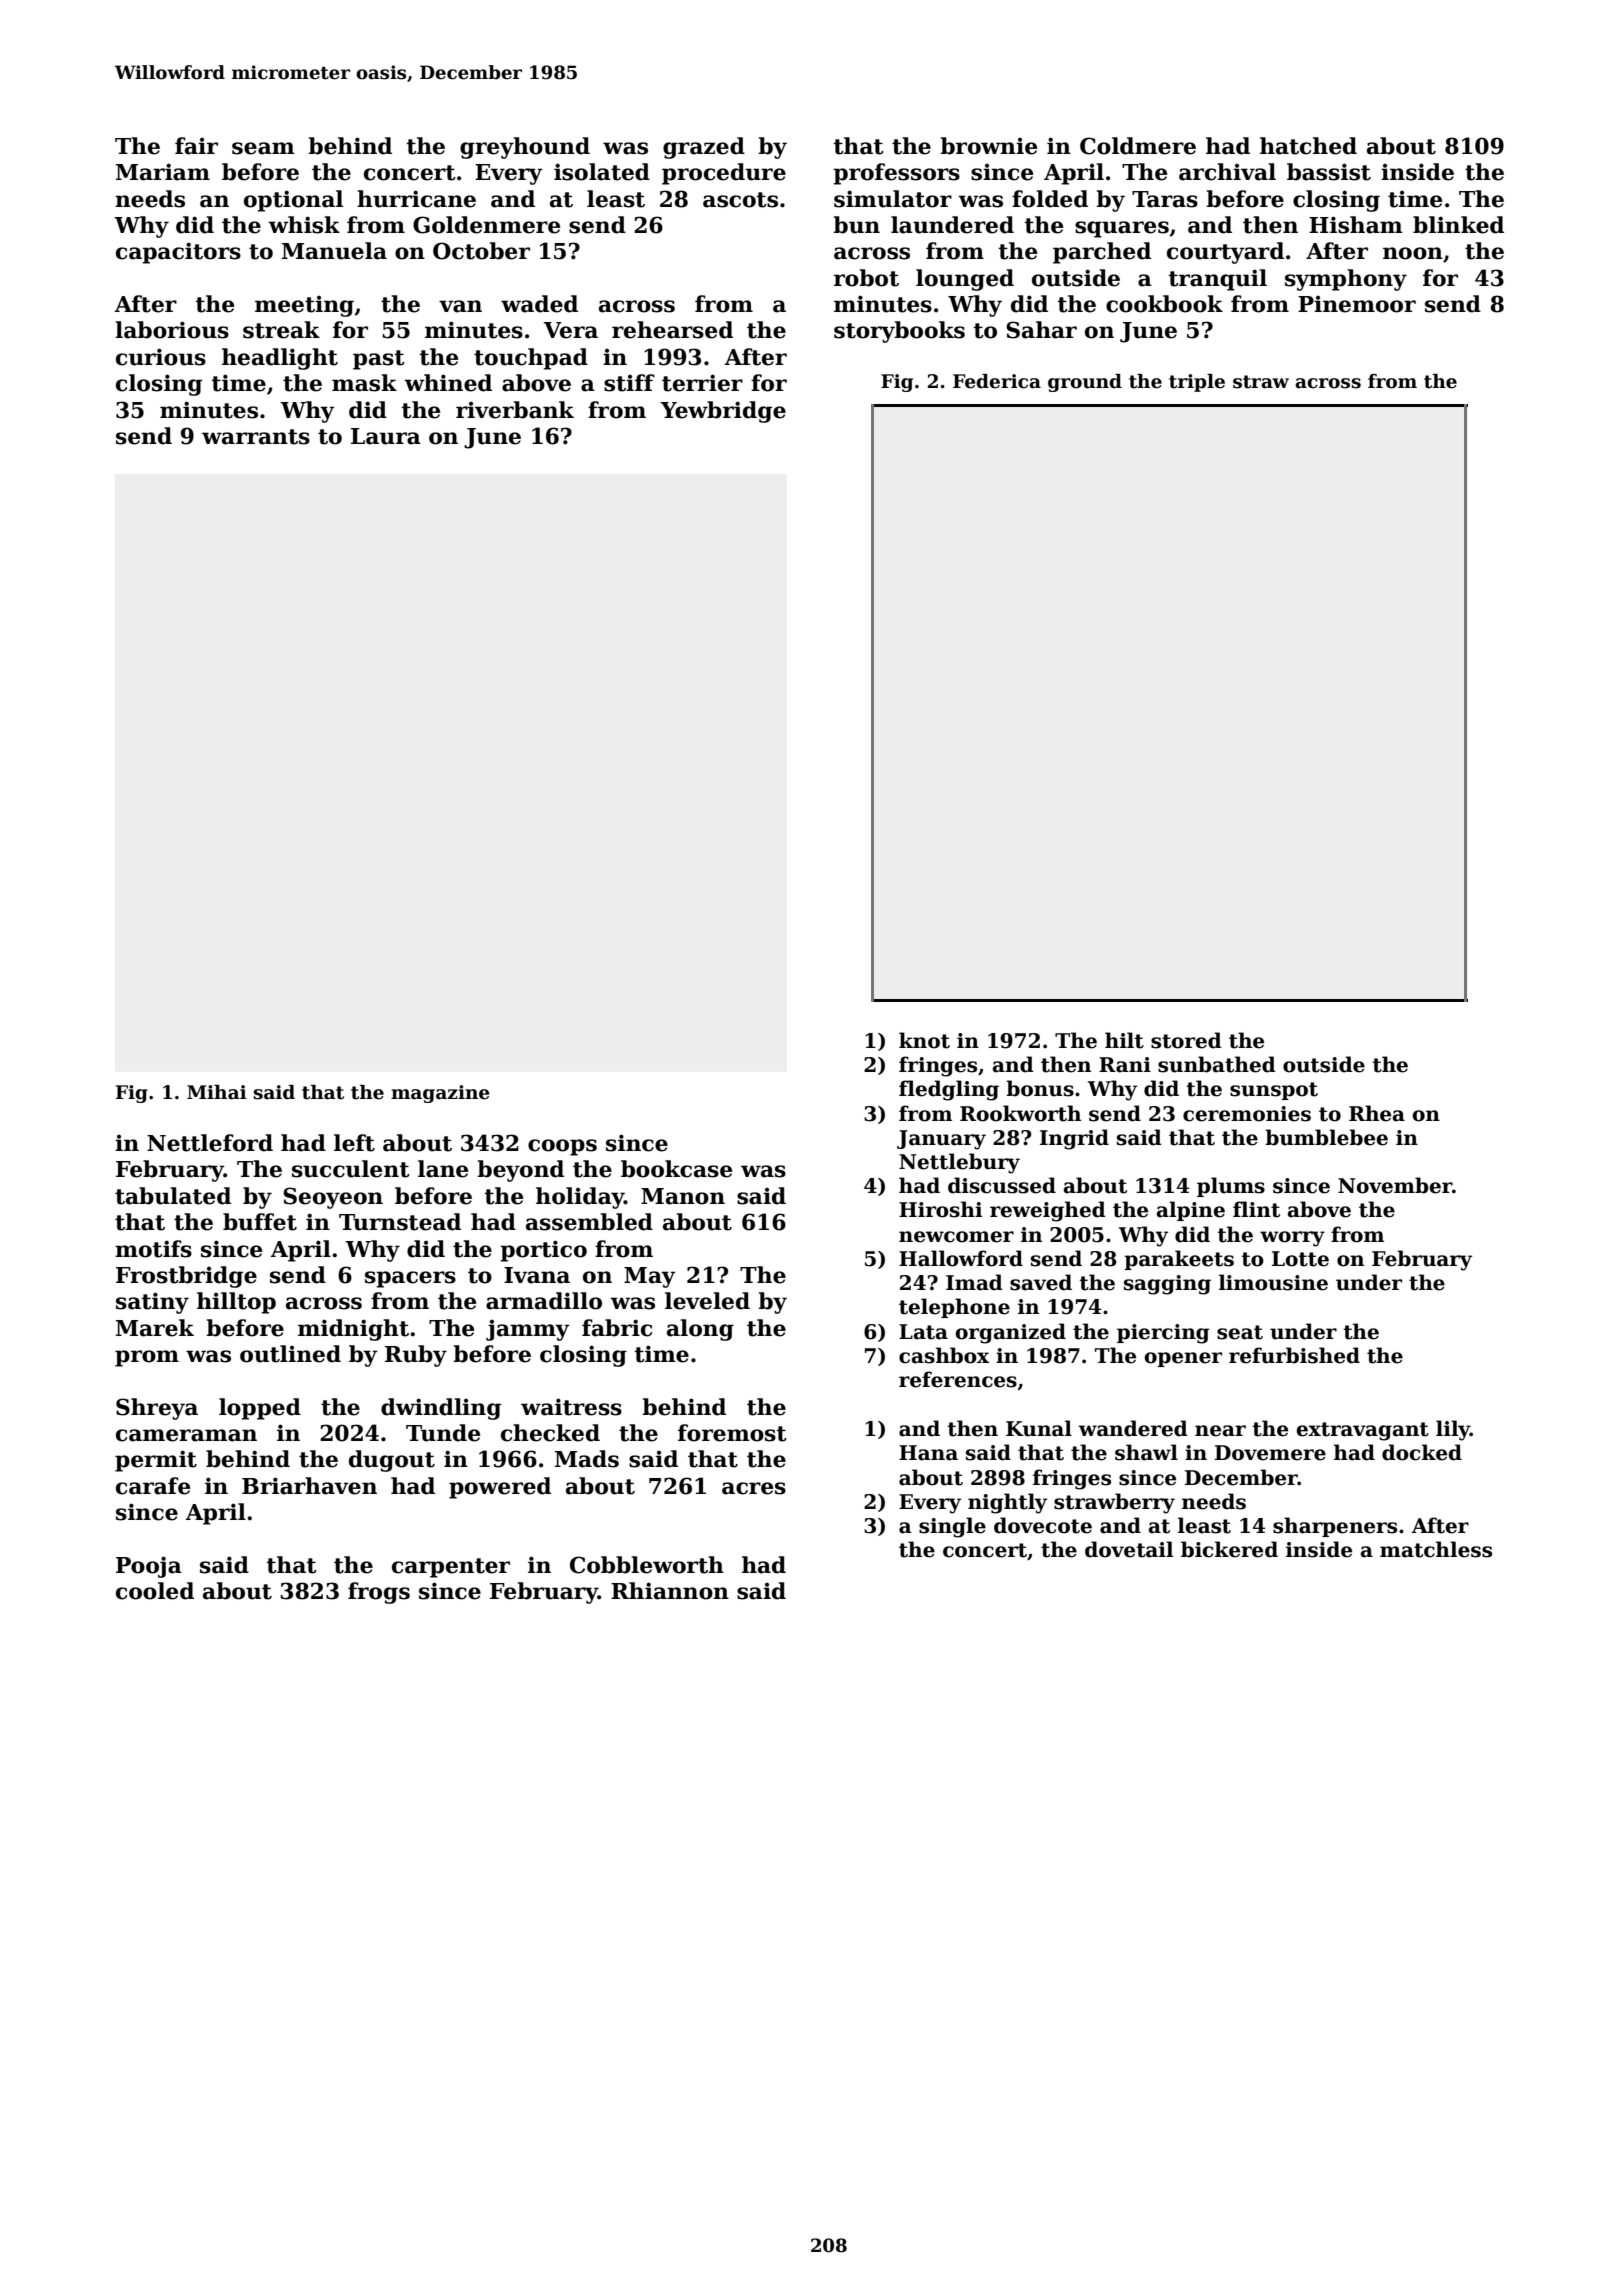 The width and height of the screenshot is (1620, 2292). I want to click on knot, so click(924, 1040).
